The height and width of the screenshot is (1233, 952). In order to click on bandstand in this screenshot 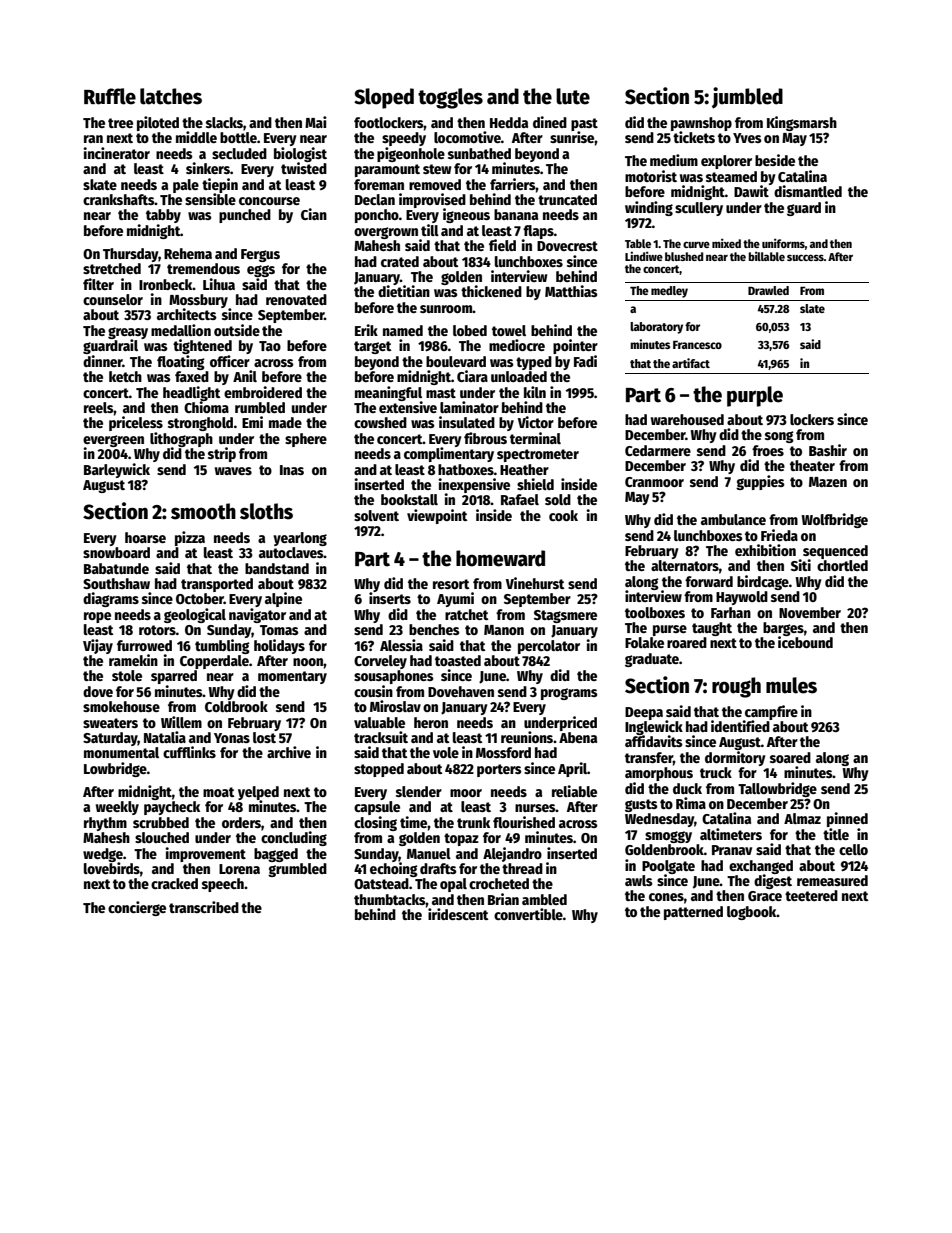, I will do `click(277, 568)`.
